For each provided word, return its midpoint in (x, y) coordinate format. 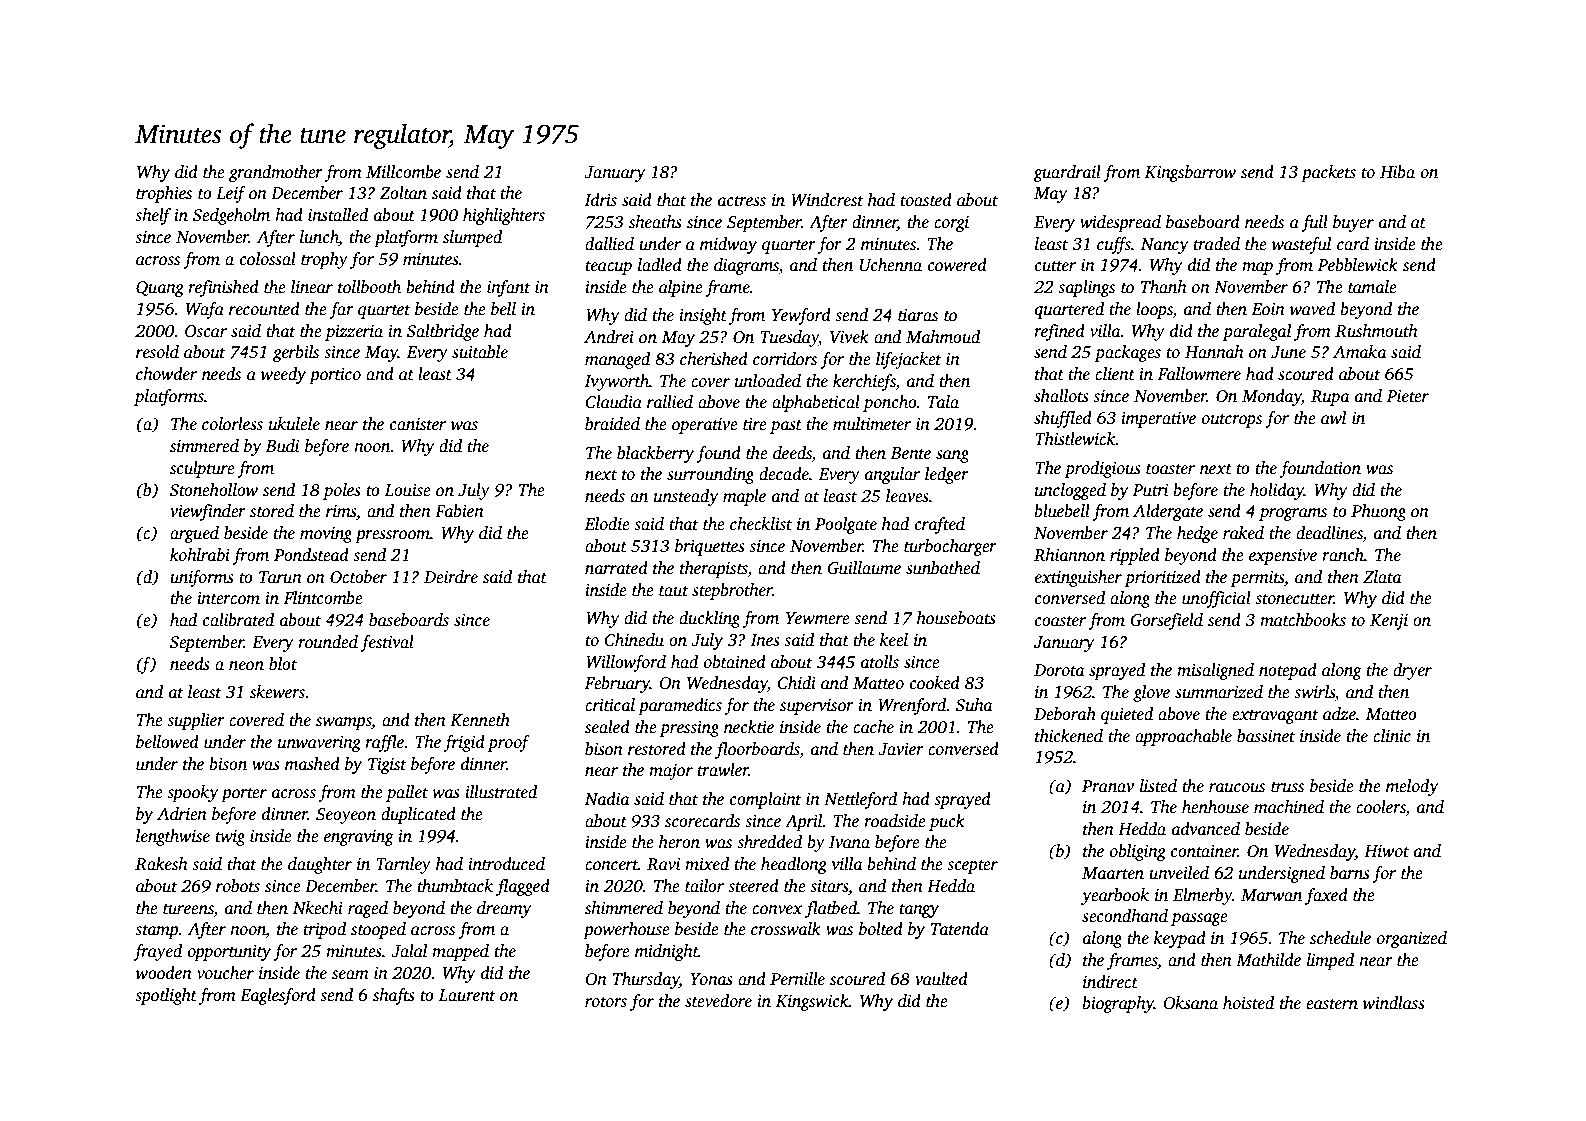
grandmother (276, 173)
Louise (408, 490)
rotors (606, 1002)
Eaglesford (278, 996)
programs (1293, 514)
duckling (709, 619)
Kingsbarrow (1190, 173)
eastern (1332, 1004)
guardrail (1067, 173)
